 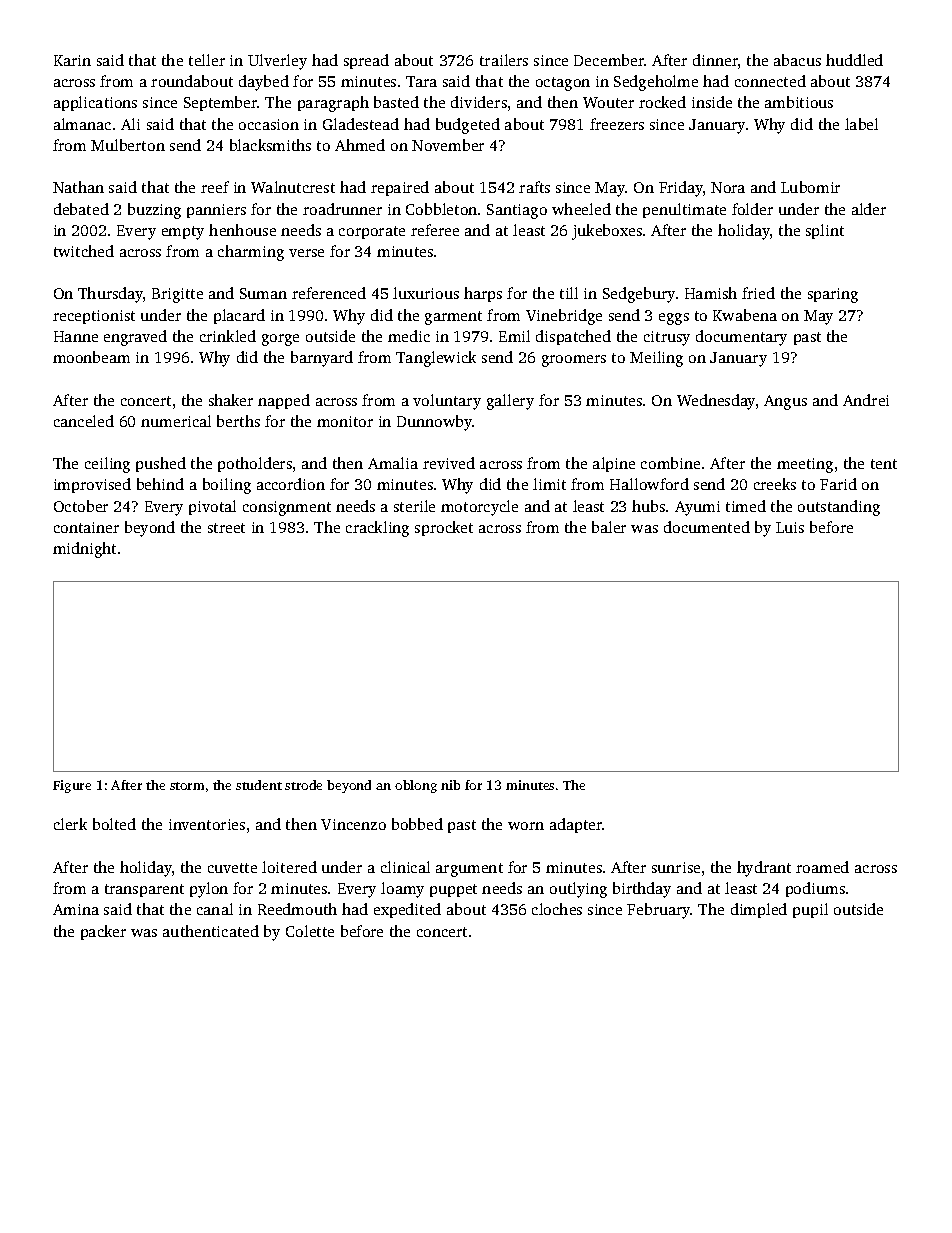 What do you see at coordinates (450, 785) in the document?
I see `nib` at bounding box center [450, 785].
